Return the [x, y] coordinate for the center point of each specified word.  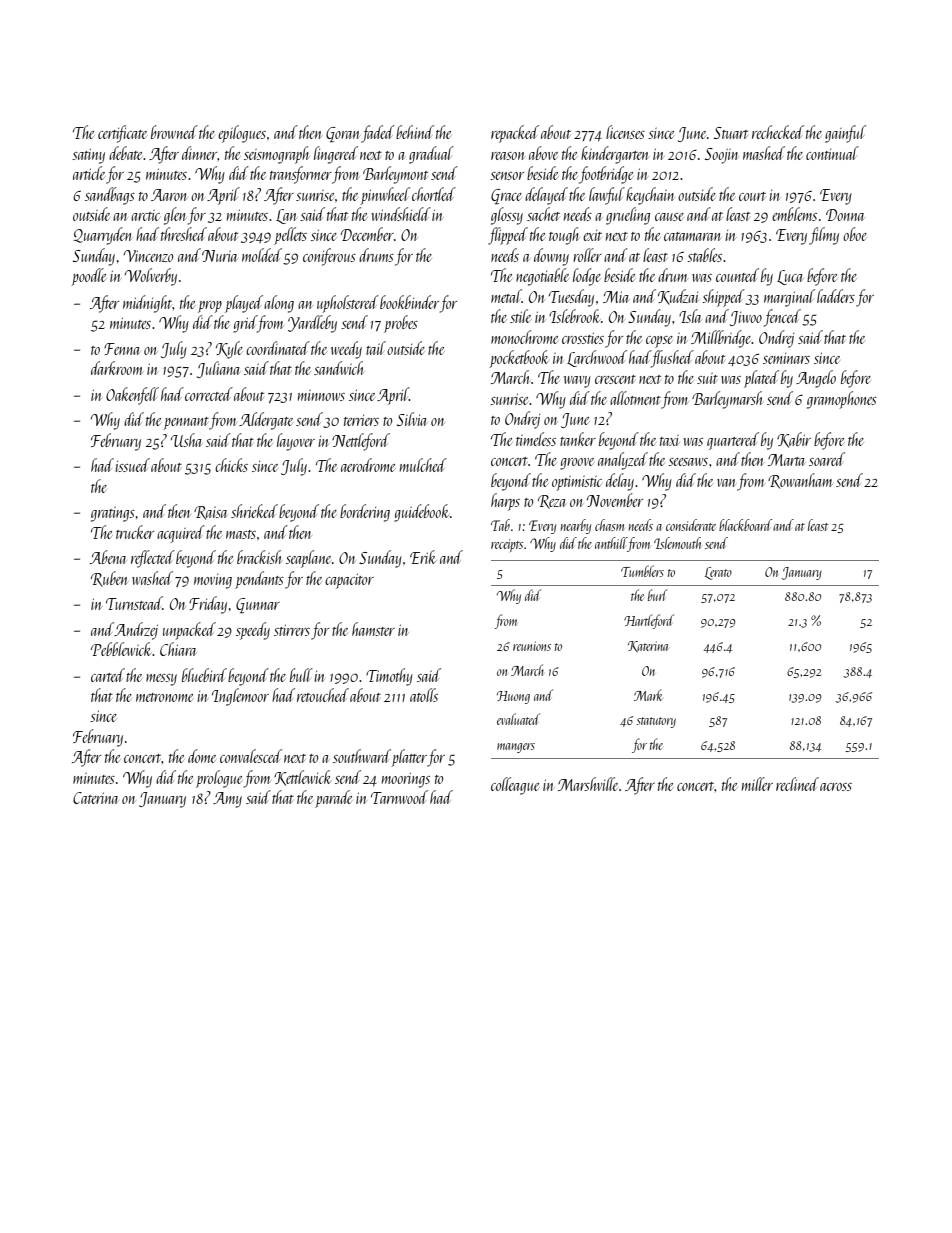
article [89, 173]
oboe [855, 234]
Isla [690, 316]
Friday [208, 605]
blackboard [745, 525]
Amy [227, 800]
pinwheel [385, 196]
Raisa [210, 513]
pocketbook [519, 359]
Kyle [229, 350]
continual [832, 153]
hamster [373, 629]
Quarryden [102, 236]
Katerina [648, 646]
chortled [434, 194]
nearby [576, 526]
